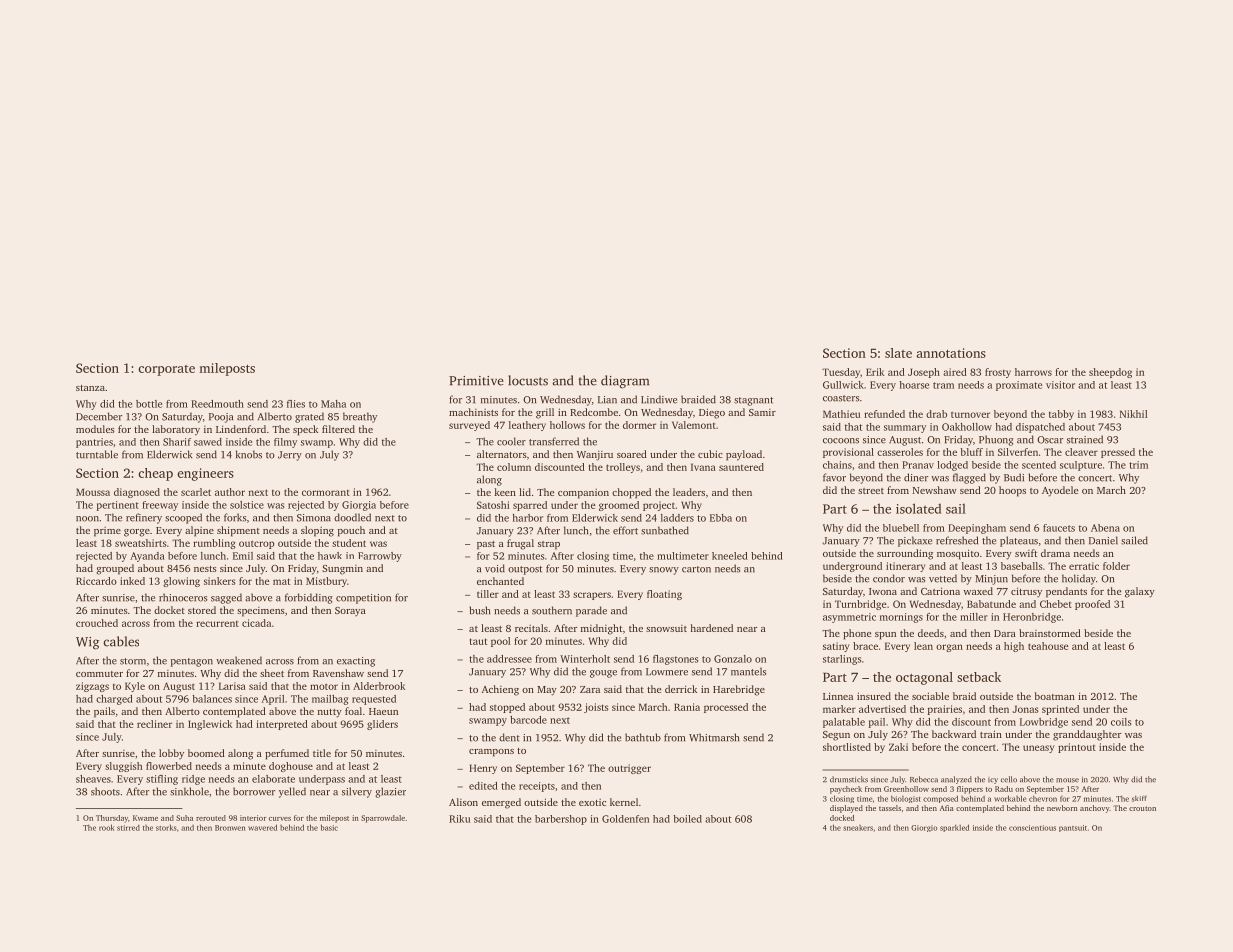  Describe the element at coordinates (166, 370) in the image. I see `corporate` at that location.
